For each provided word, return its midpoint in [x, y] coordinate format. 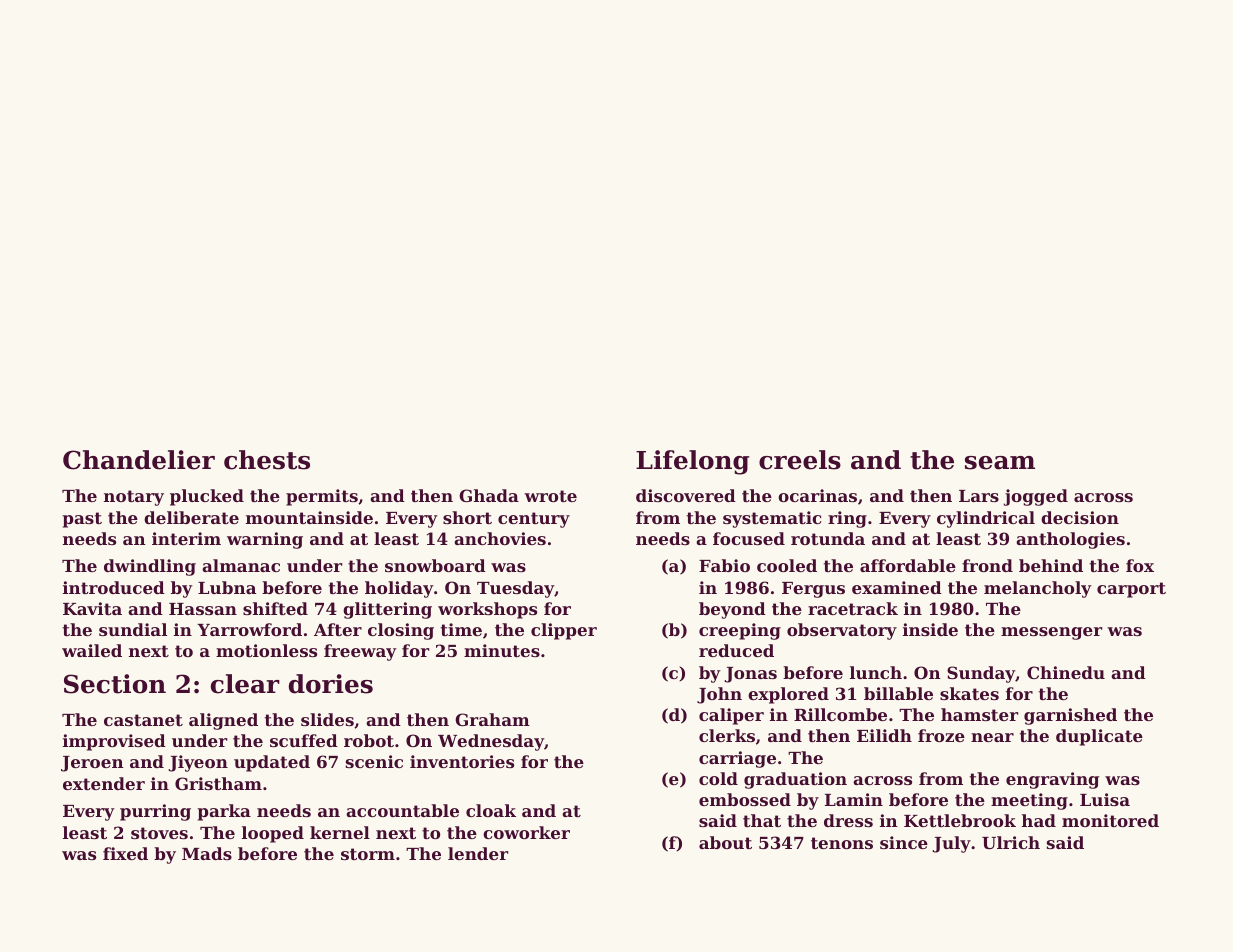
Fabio [724, 565]
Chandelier [139, 460]
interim [186, 538]
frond [987, 565]
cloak [491, 810]
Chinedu [1066, 672]
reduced [736, 650]
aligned [223, 721]
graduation [795, 780]
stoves [159, 833]
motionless [266, 650]
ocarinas [817, 495]
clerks [727, 735]
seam [1000, 463]
